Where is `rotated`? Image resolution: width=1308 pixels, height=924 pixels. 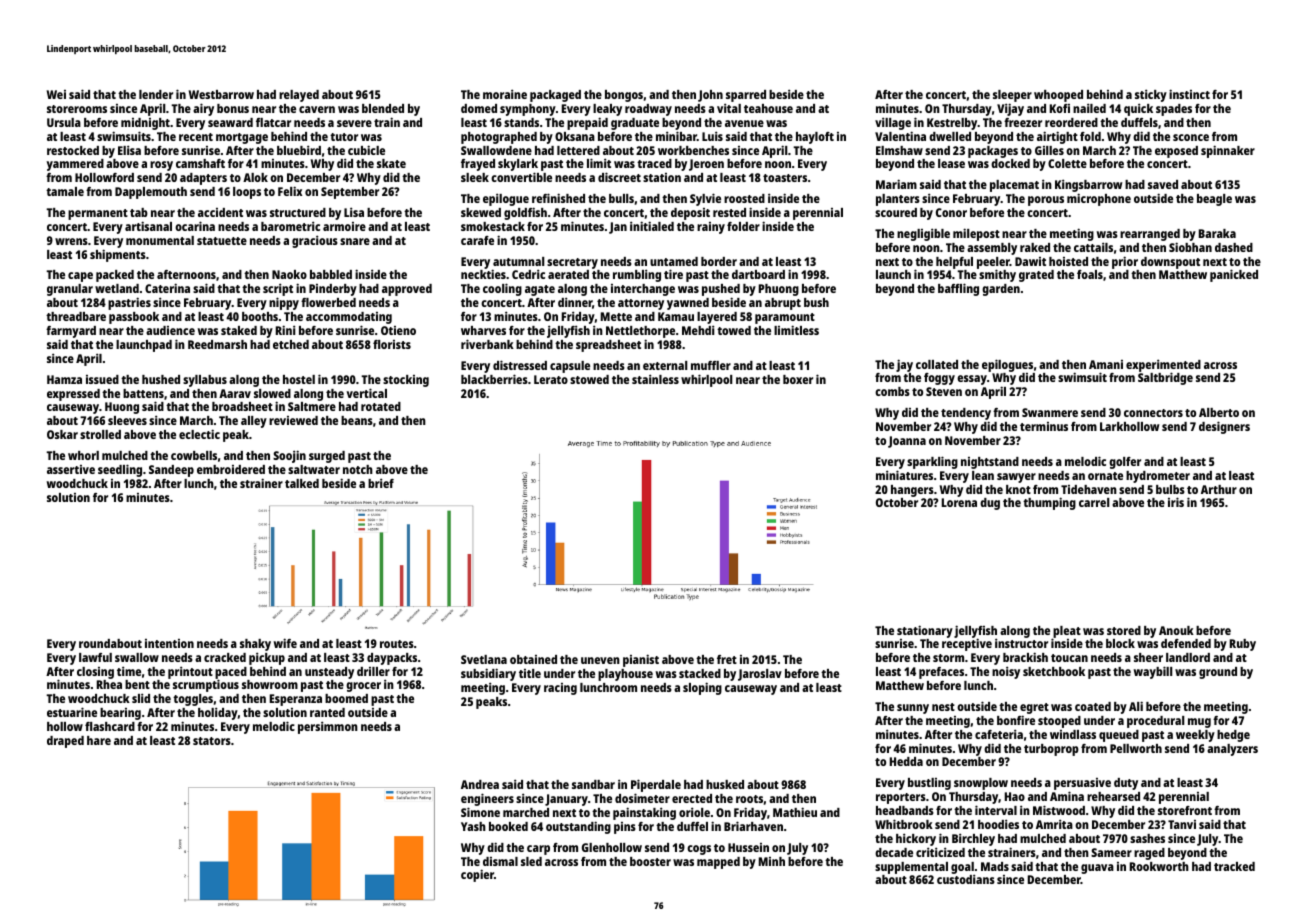
rotated is located at coordinates (381, 406).
